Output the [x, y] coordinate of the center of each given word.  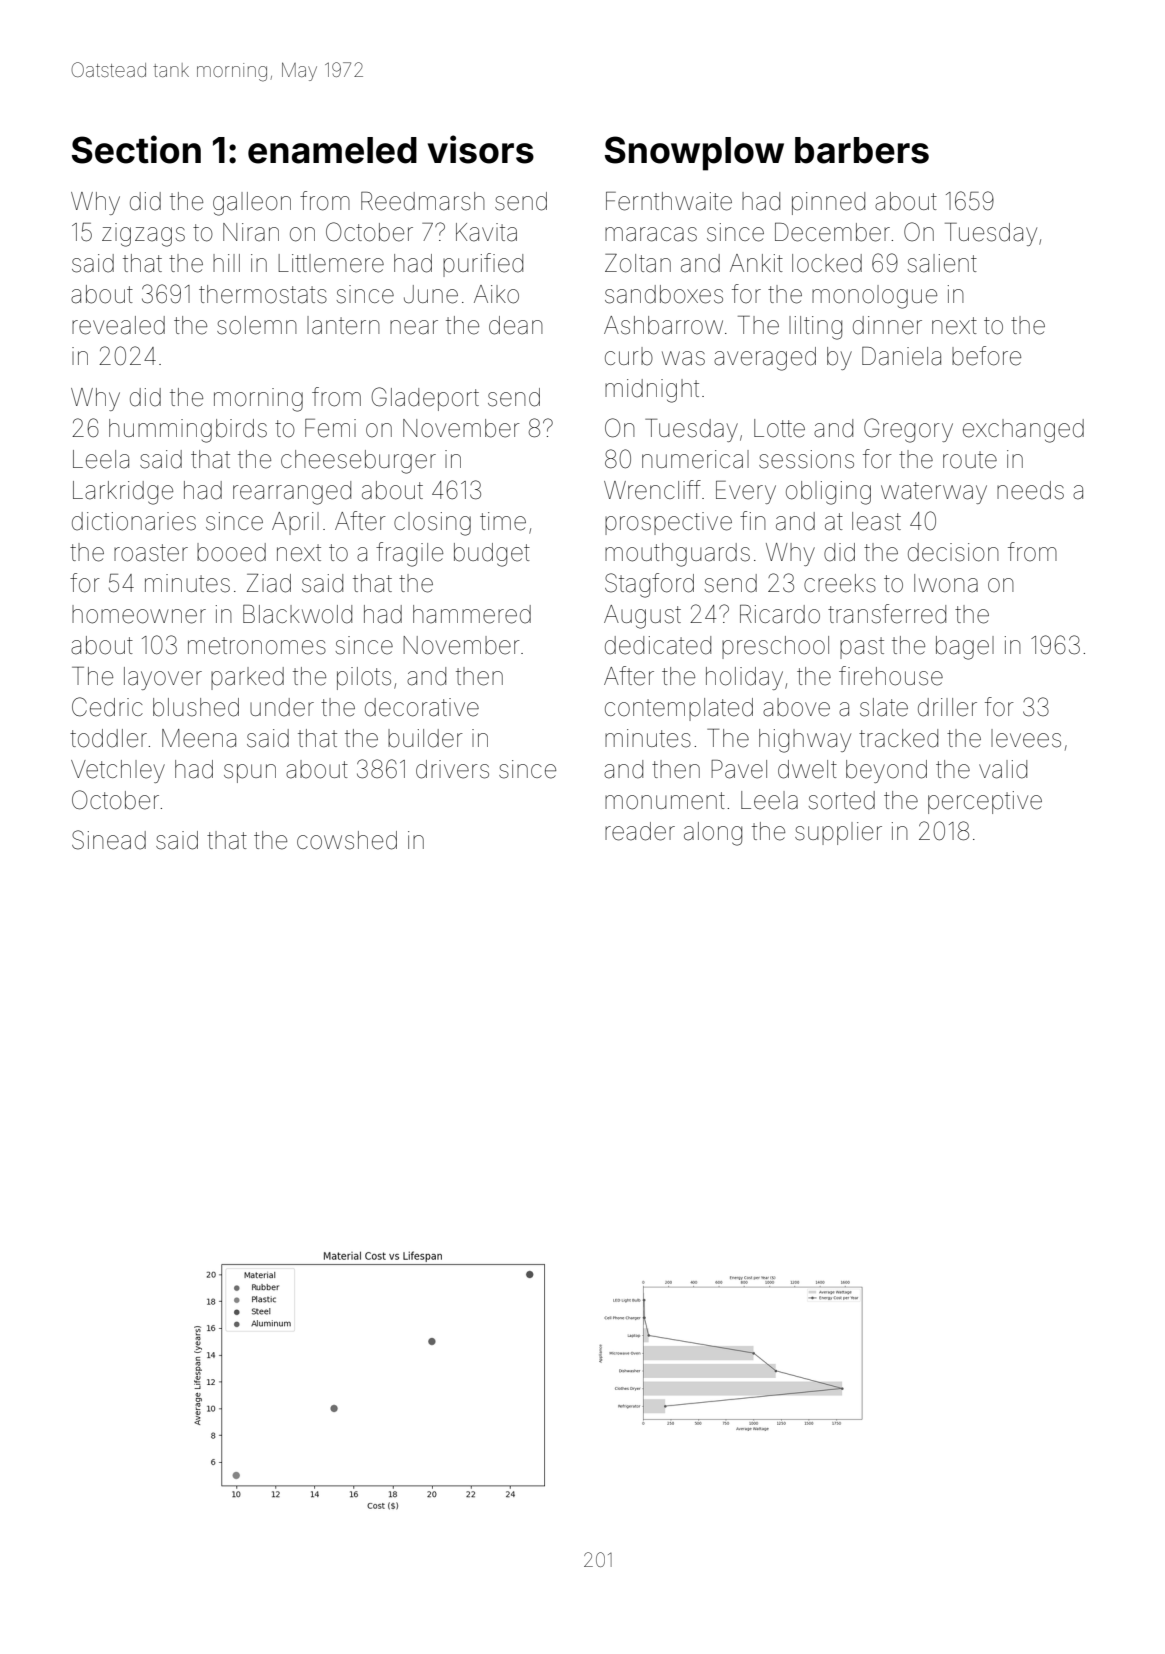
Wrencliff [652, 490]
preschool [775, 647]
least [876, 521]
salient [942, 263]
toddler [108, 738]
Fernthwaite [669, 201]
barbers [862, 150]
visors [481, 149]
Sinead [109, 840]
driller [947, 707]
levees [1026, 738]
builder [425, 738]
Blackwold [297, 614]
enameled [332, 150]
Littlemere [331, 263]
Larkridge [123, 493]
